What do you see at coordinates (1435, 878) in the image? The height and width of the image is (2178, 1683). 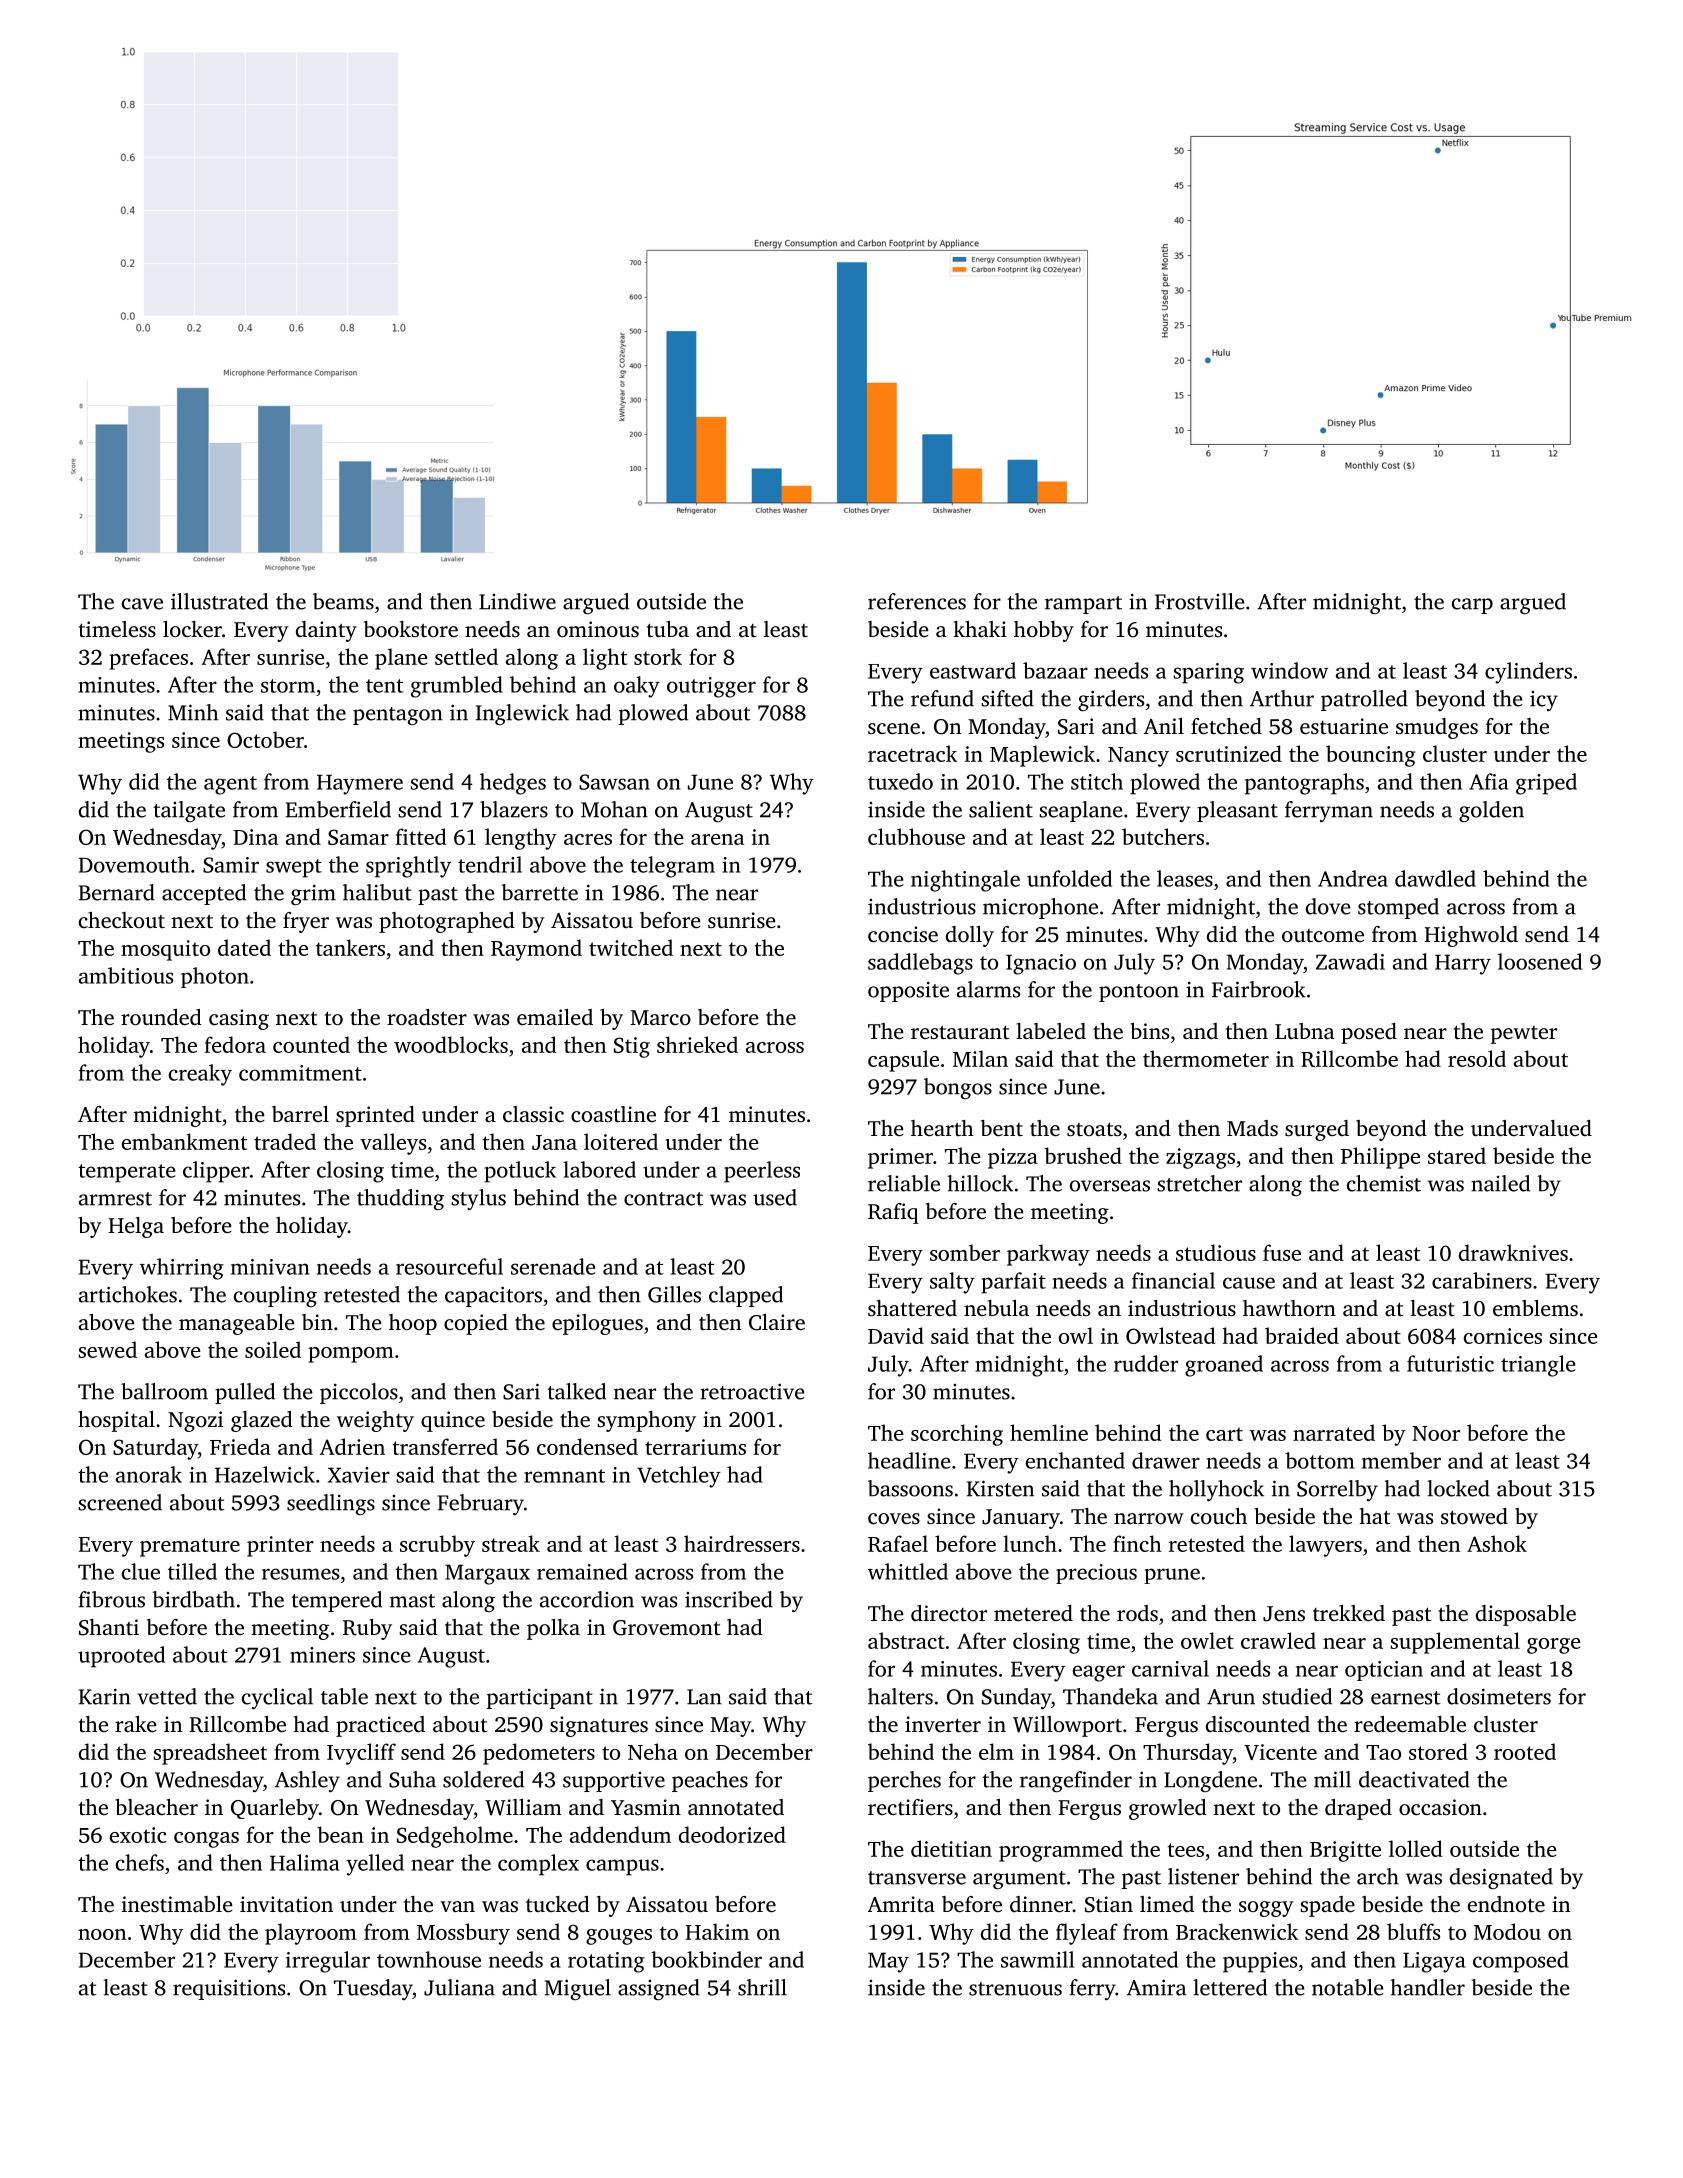 I see `dawdled` at bounding box center [1435, 878].
